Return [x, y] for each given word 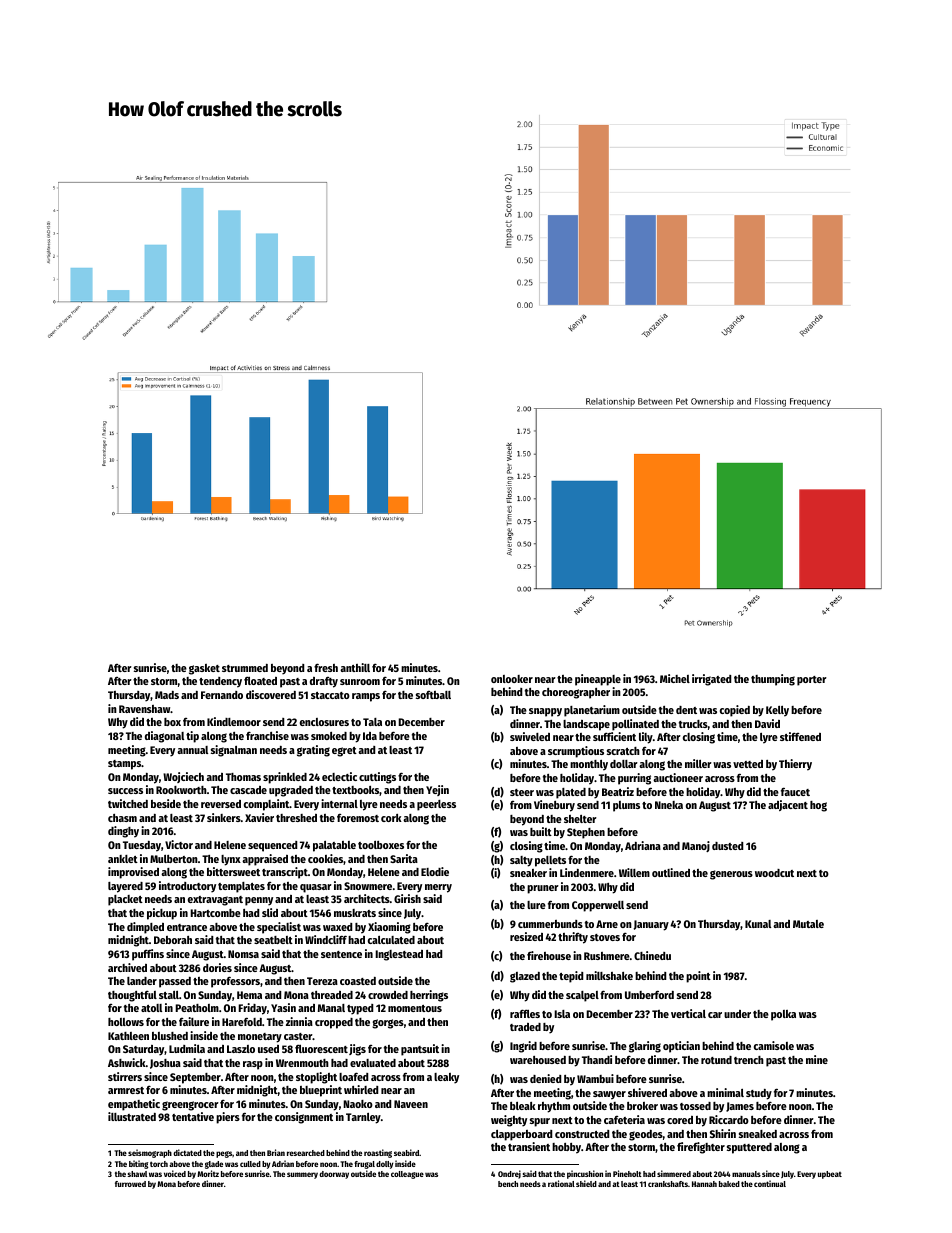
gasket [204, 669]
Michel [675, 678]
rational [561, 1183]
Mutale [808, 924]
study [759, 1094]
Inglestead [399, 955]
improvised [133, 873]
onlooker [512, 679]
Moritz [208, 1173]
